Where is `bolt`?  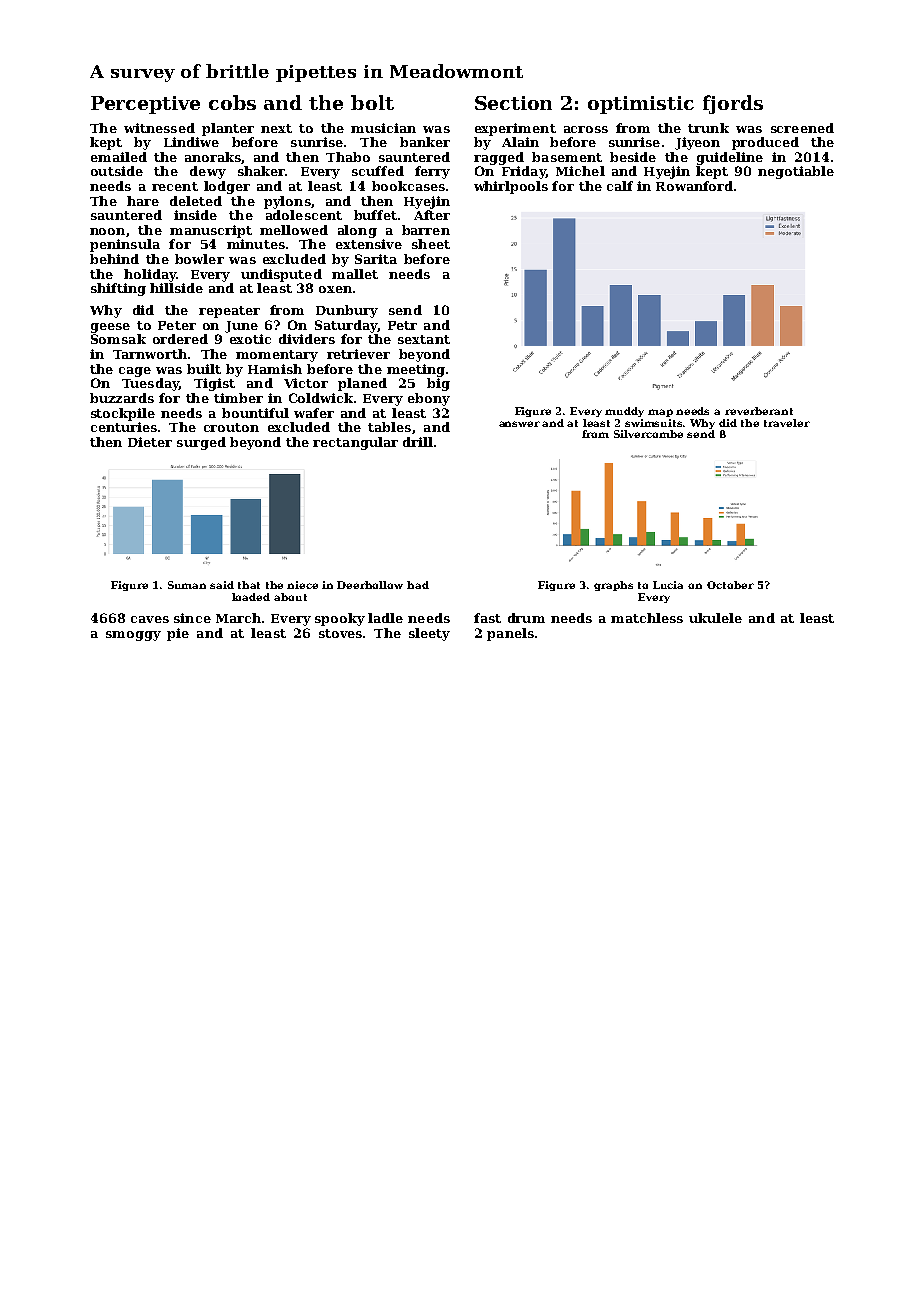
bolt is located at coordinates (372, 102).
